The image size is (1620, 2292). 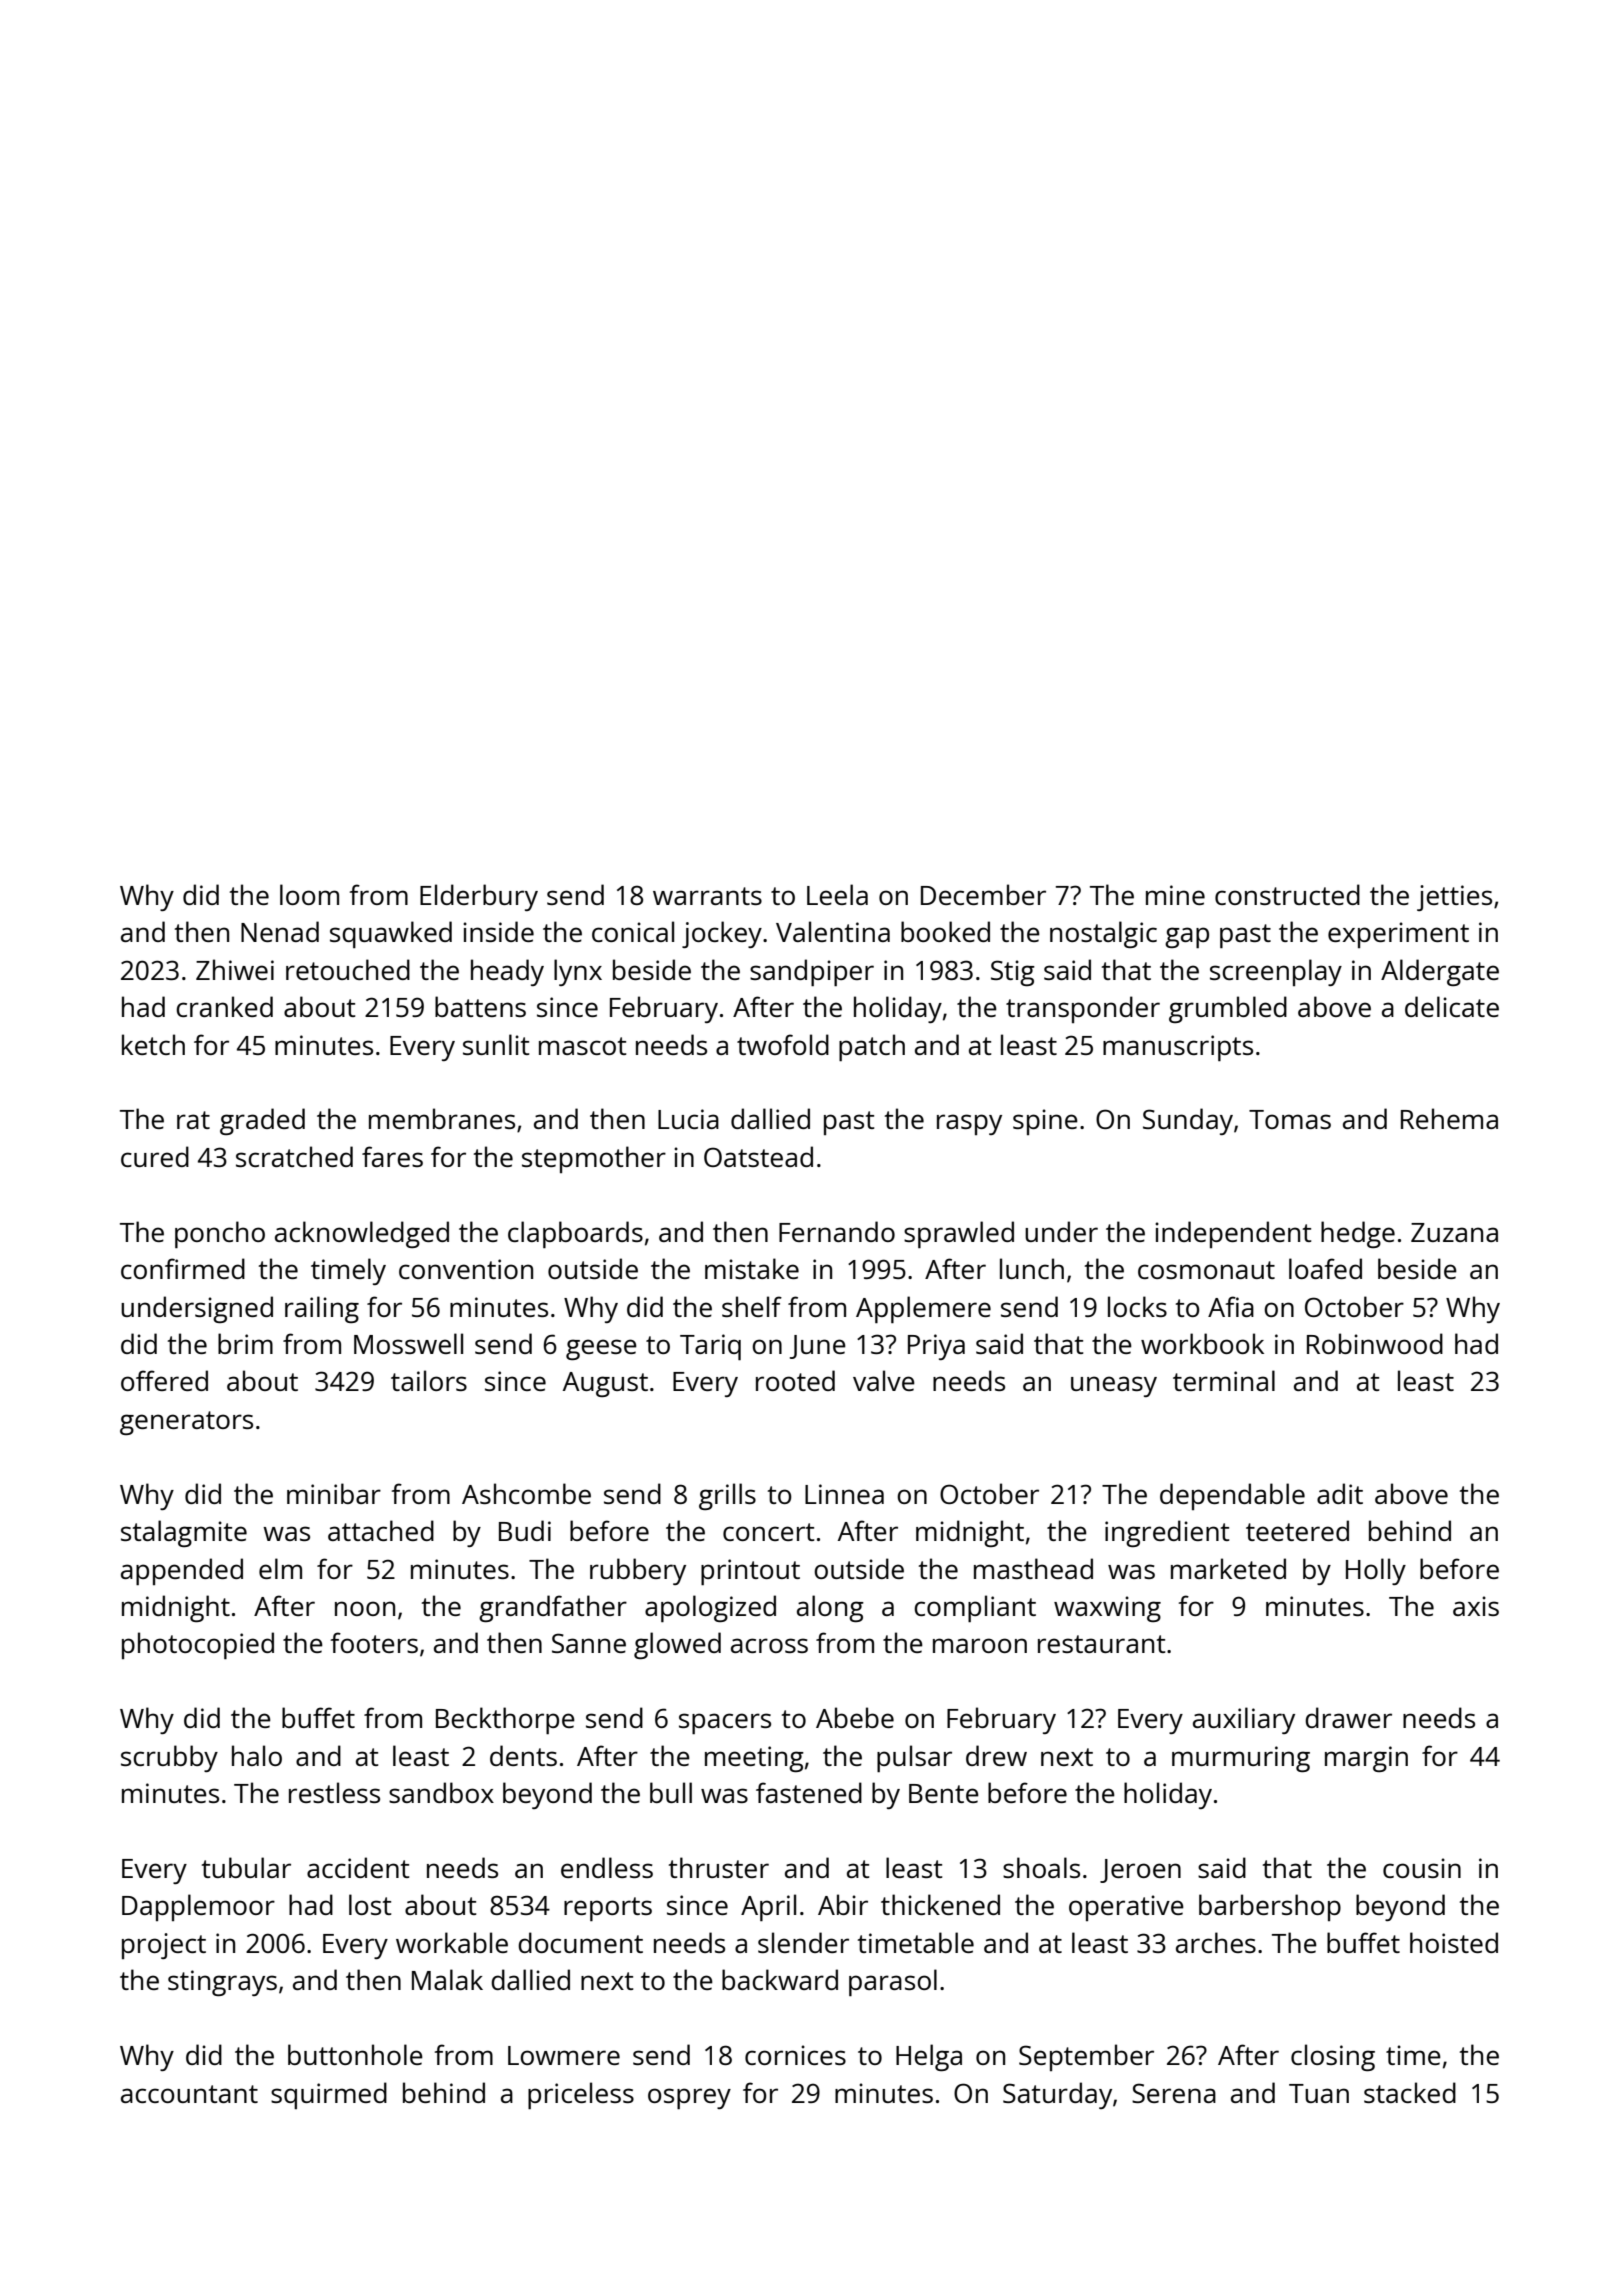 What do you see at coordinates (189, 2094) in the screenshot?
I see `accountant` at bounding box center [189, 2094].
